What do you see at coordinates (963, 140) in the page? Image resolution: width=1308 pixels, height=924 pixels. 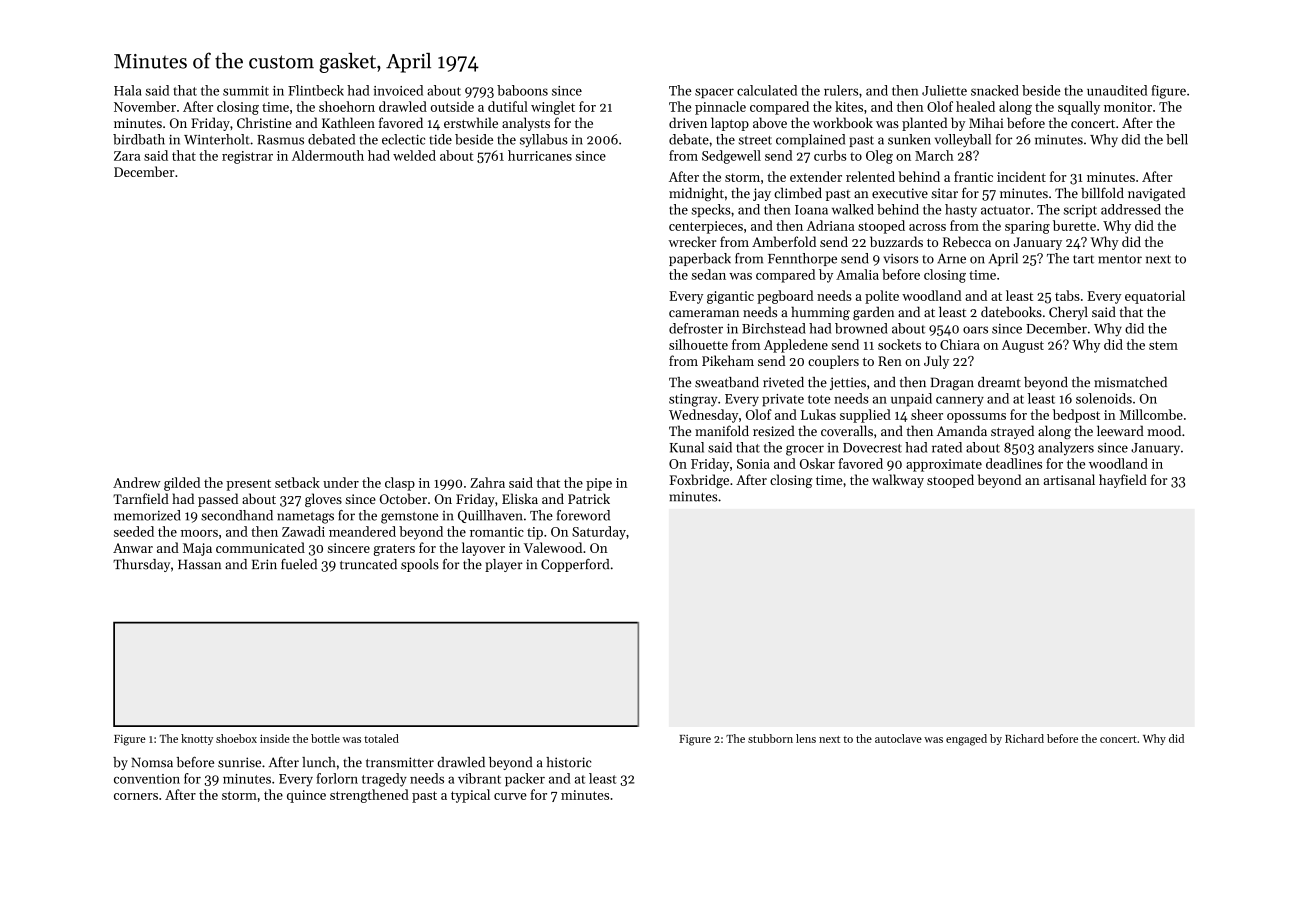 I see `volleyball` at bounding box center [963, 140].
